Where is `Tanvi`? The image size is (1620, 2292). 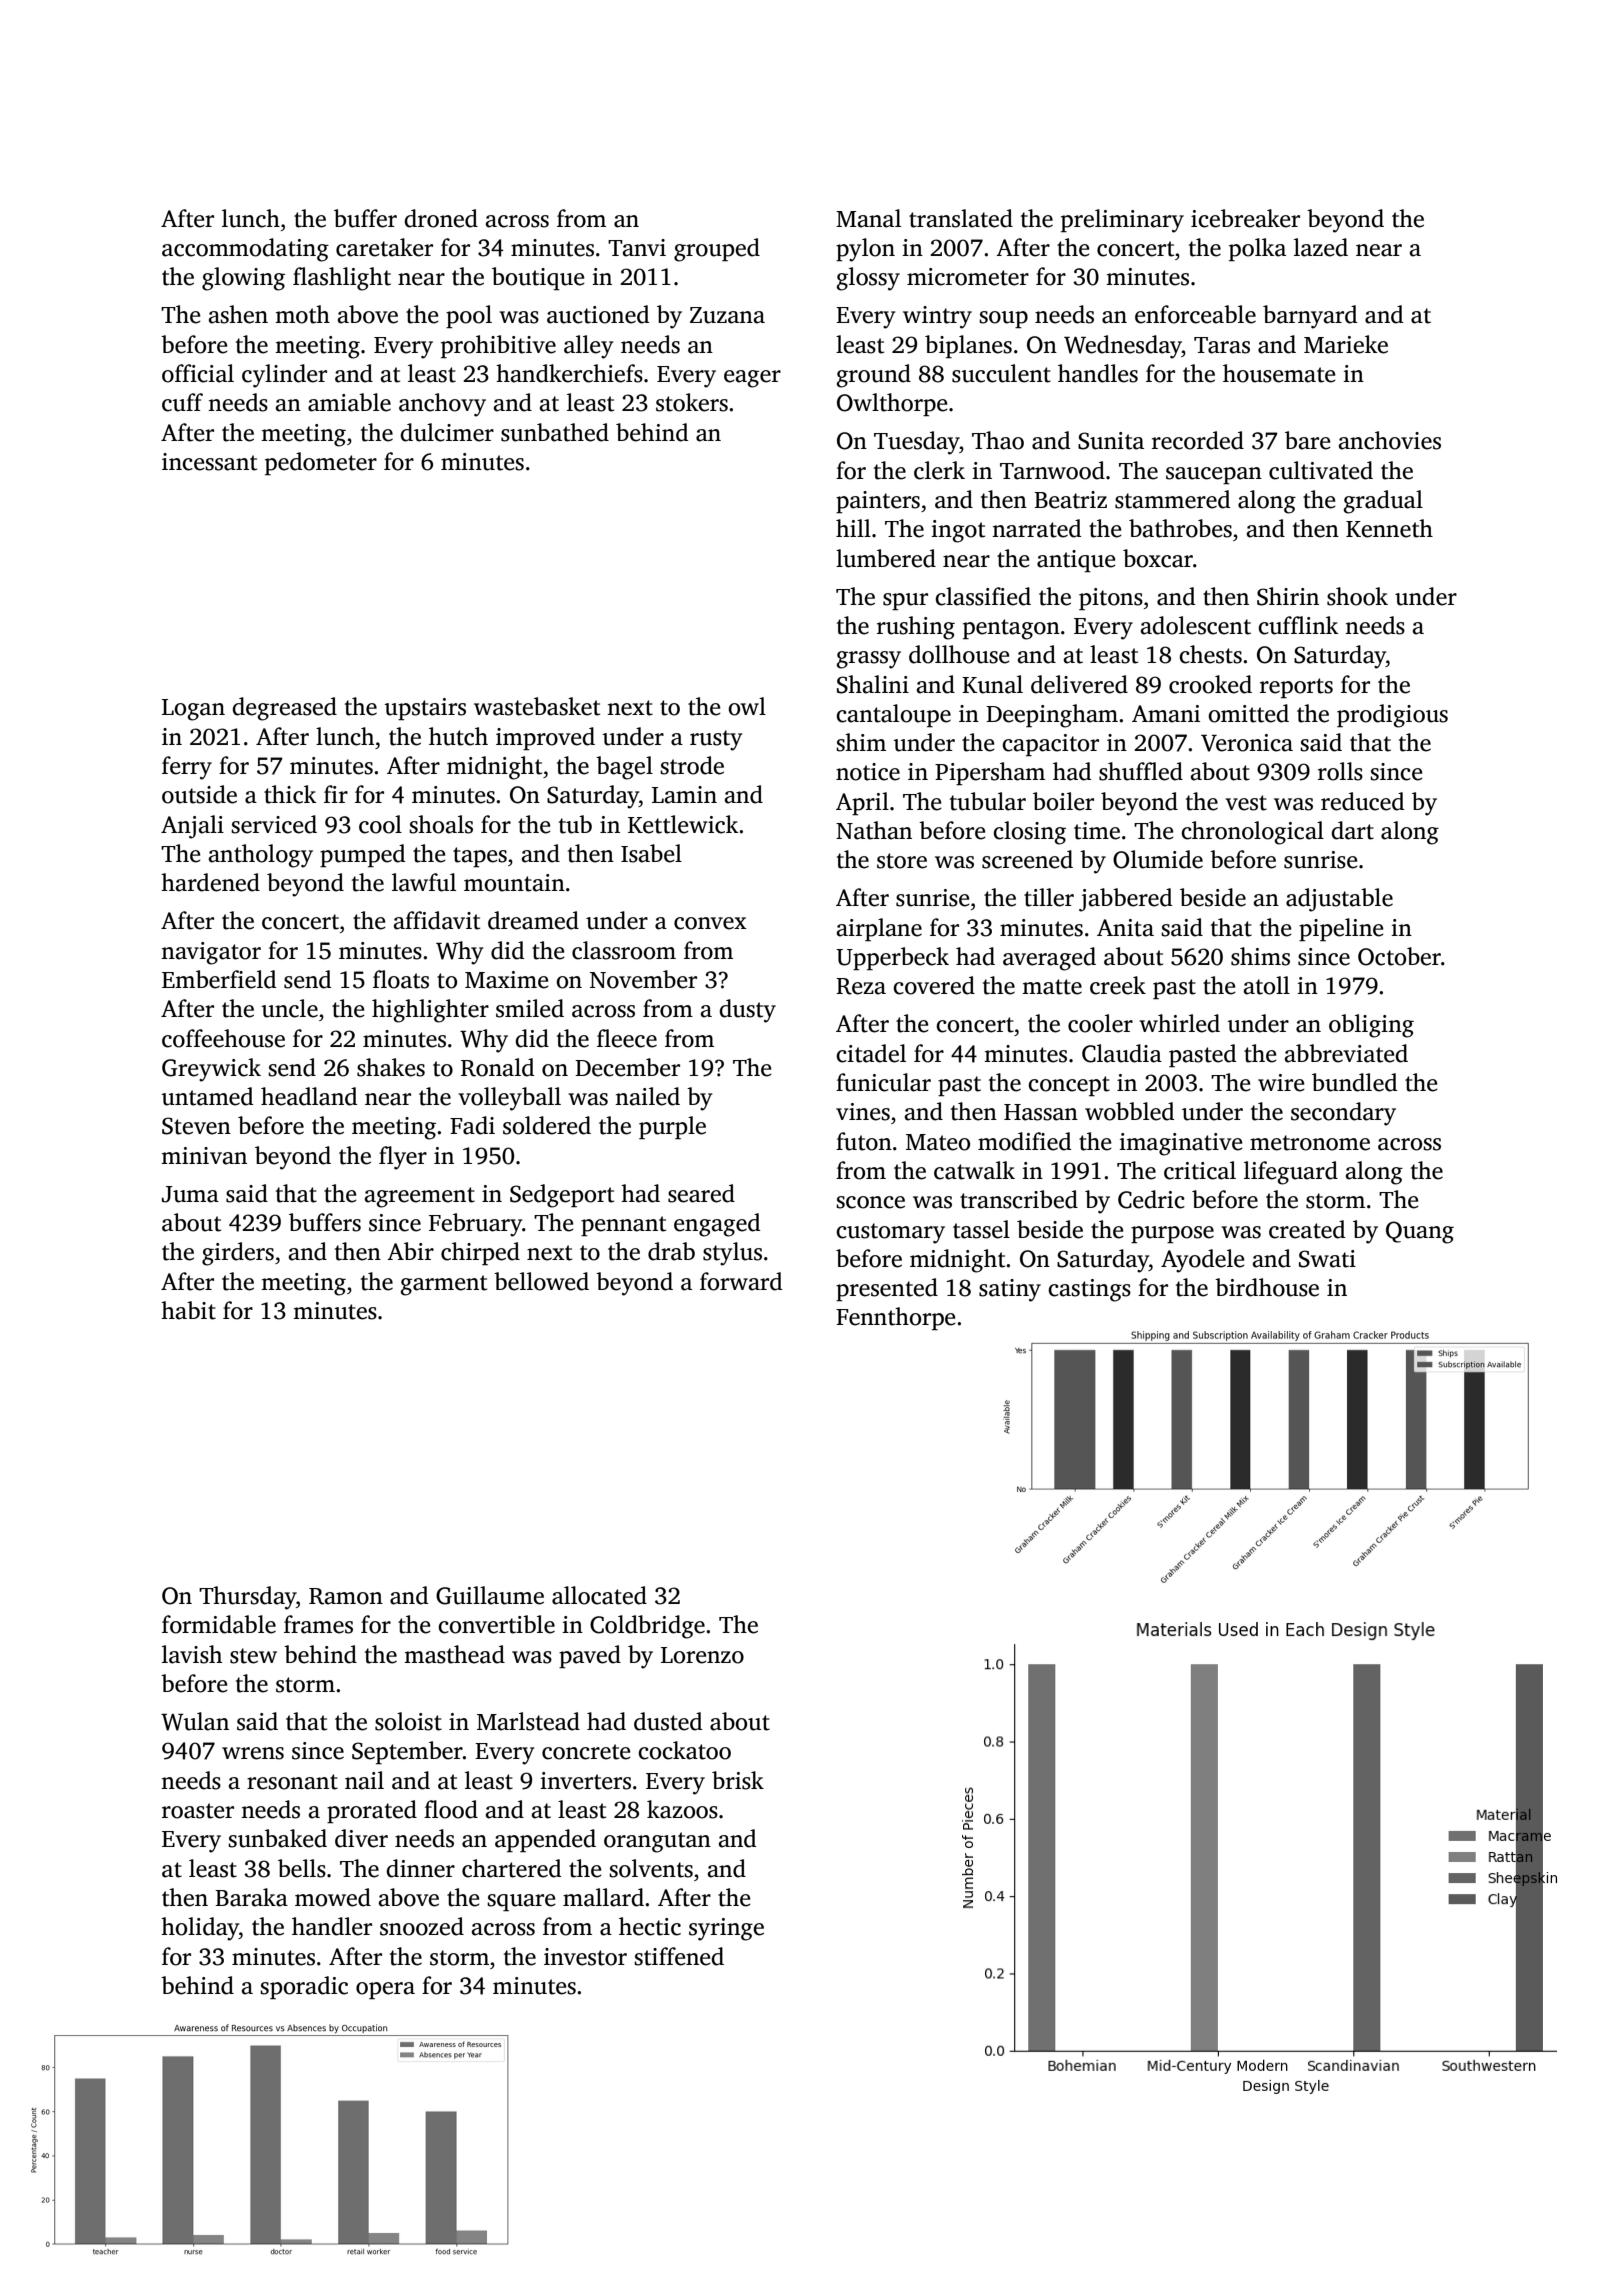
Tanvi is located at coordinates (637, 248).
